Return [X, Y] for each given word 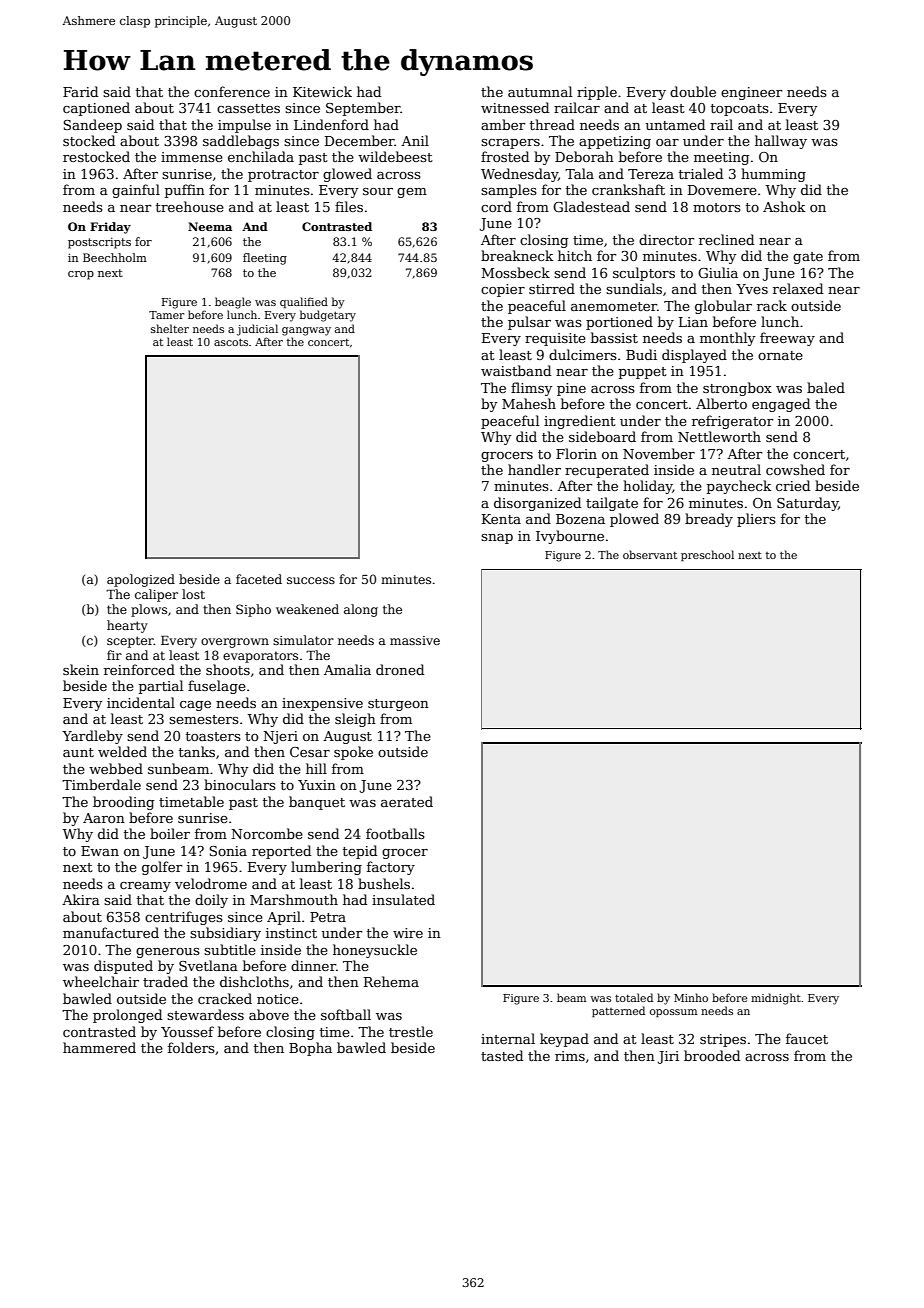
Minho [691, 997]
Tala [579, 173]
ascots [231, 342]
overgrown [235, 643]
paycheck [739, 487]
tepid [360, 852]
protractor [283, 176]
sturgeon [398, 705]
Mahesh [529, 403]
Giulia [718, 272]
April [284, 918]
